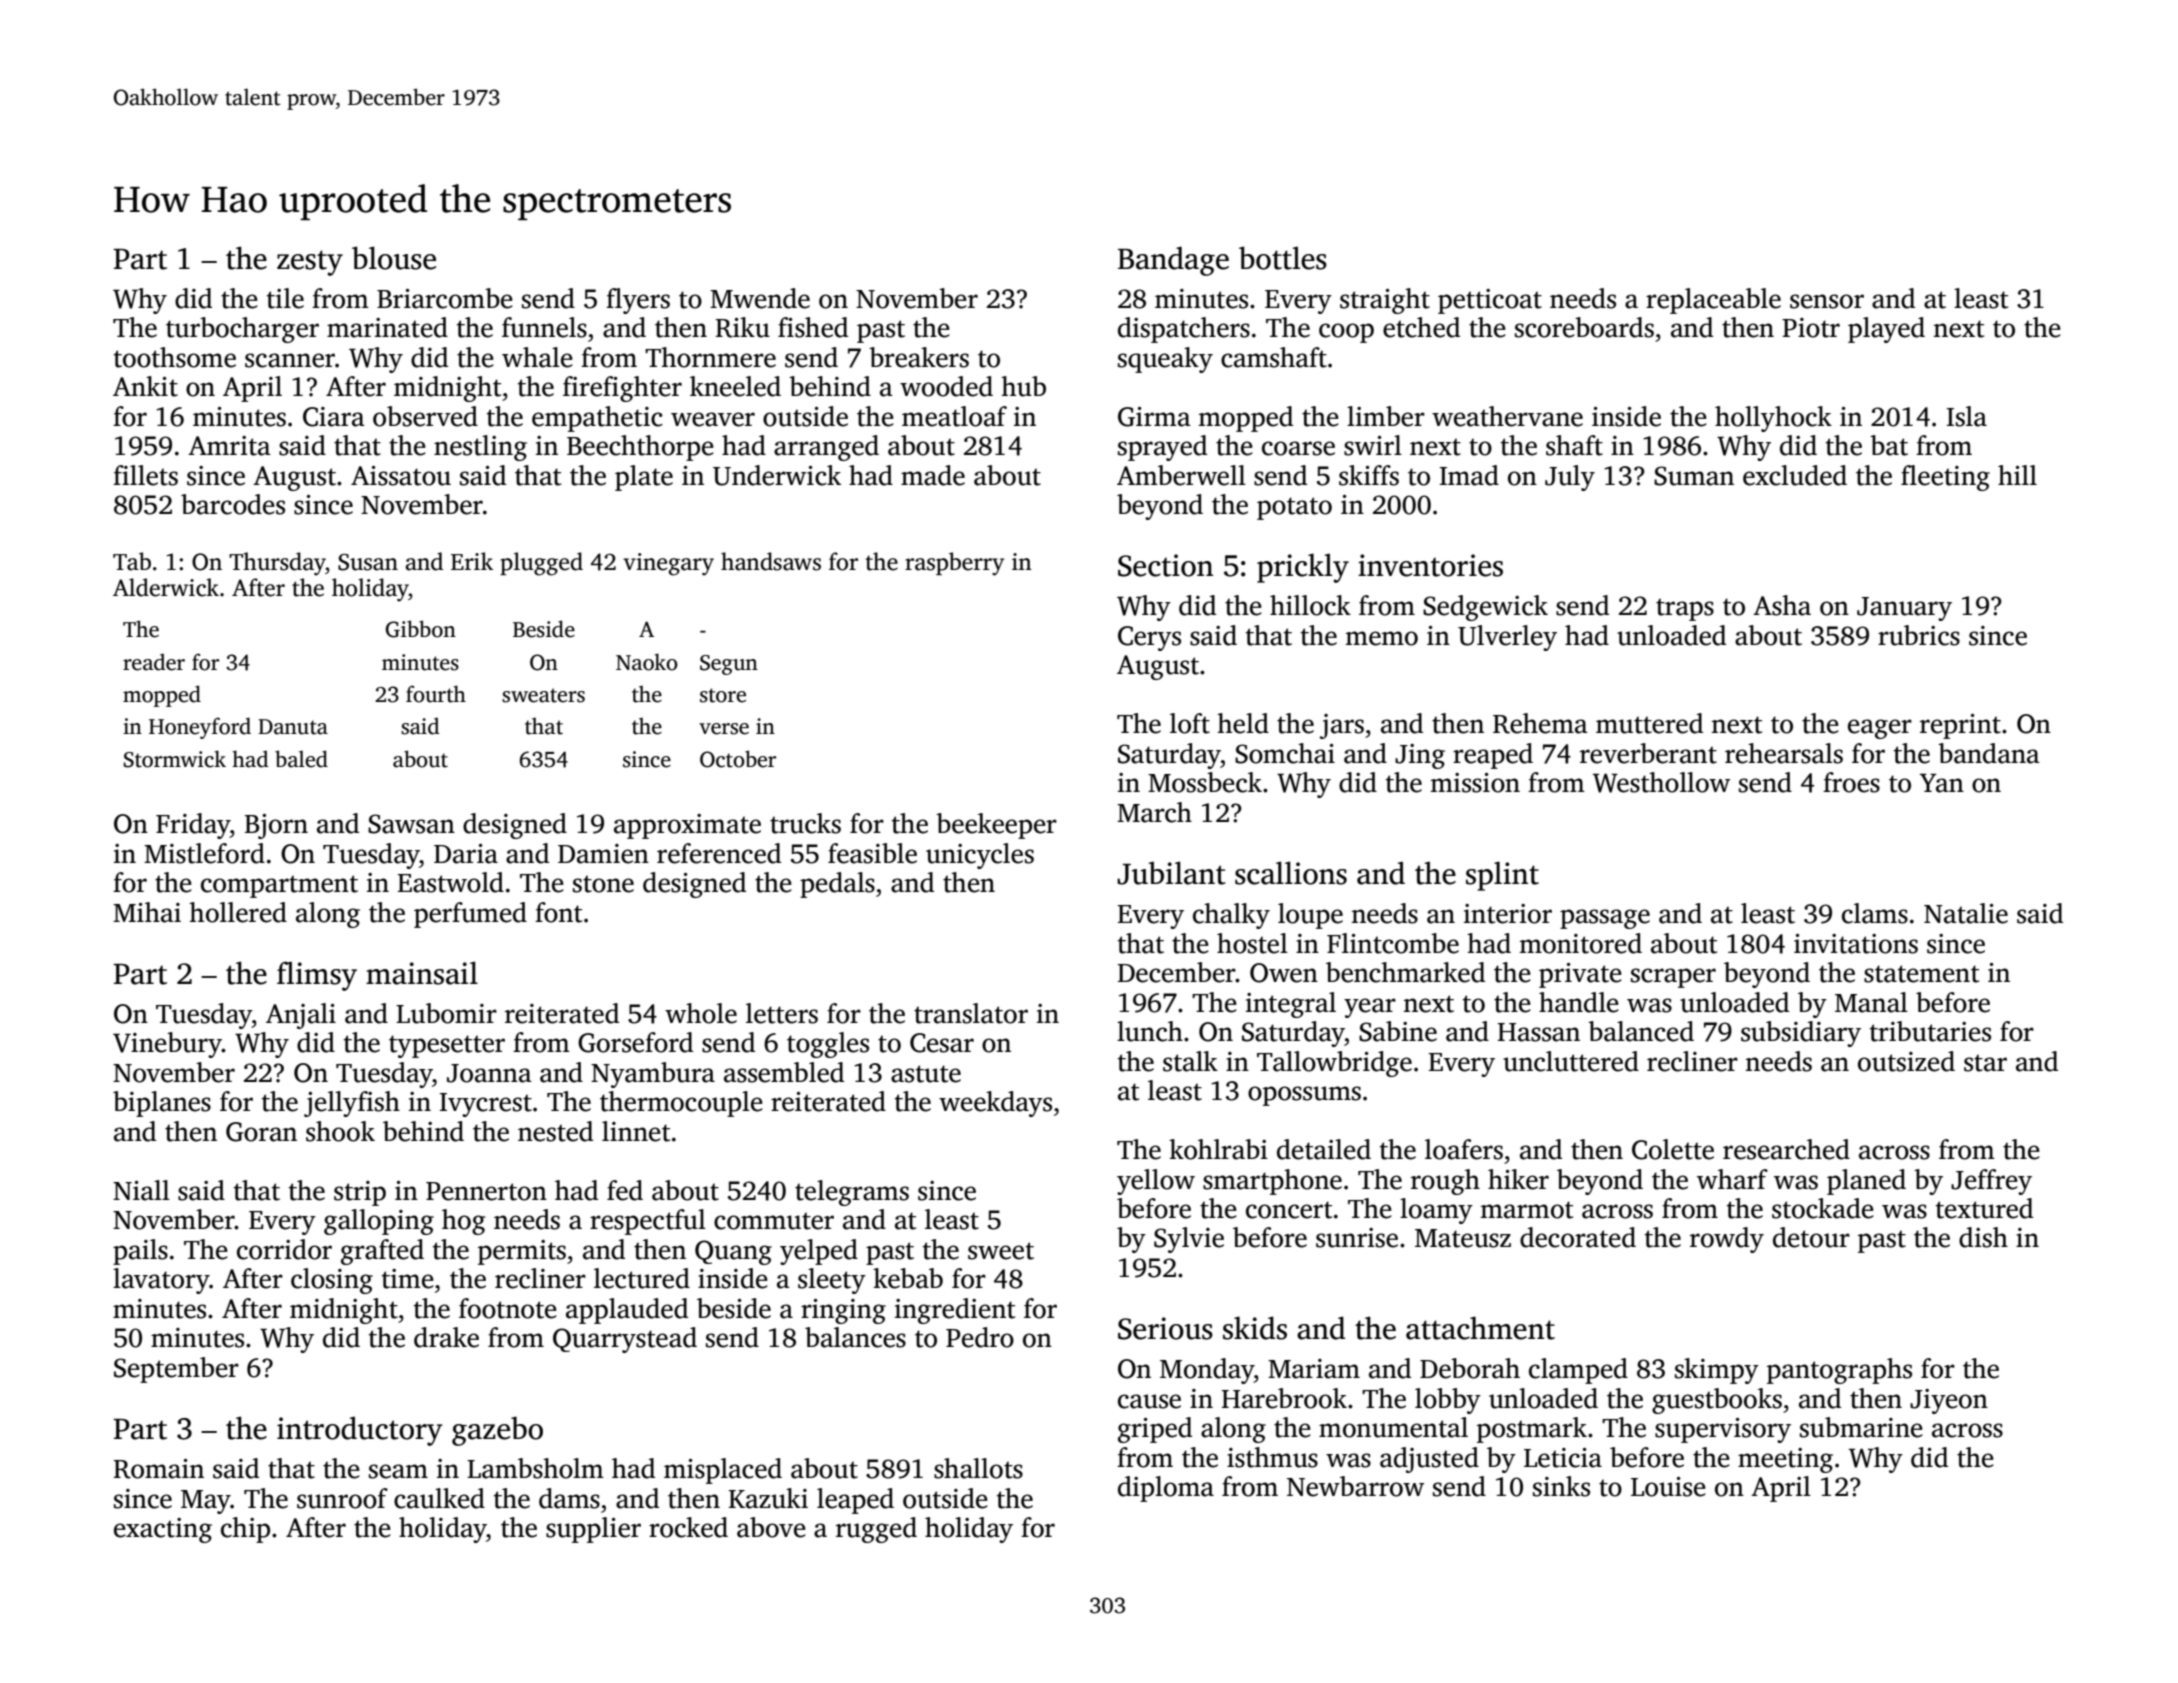 Image resolution: width=2178 pixels, height=1683 pixels. Describe the element at coordinates (1668, 1487) in the page. I see `Louise` at that location.
